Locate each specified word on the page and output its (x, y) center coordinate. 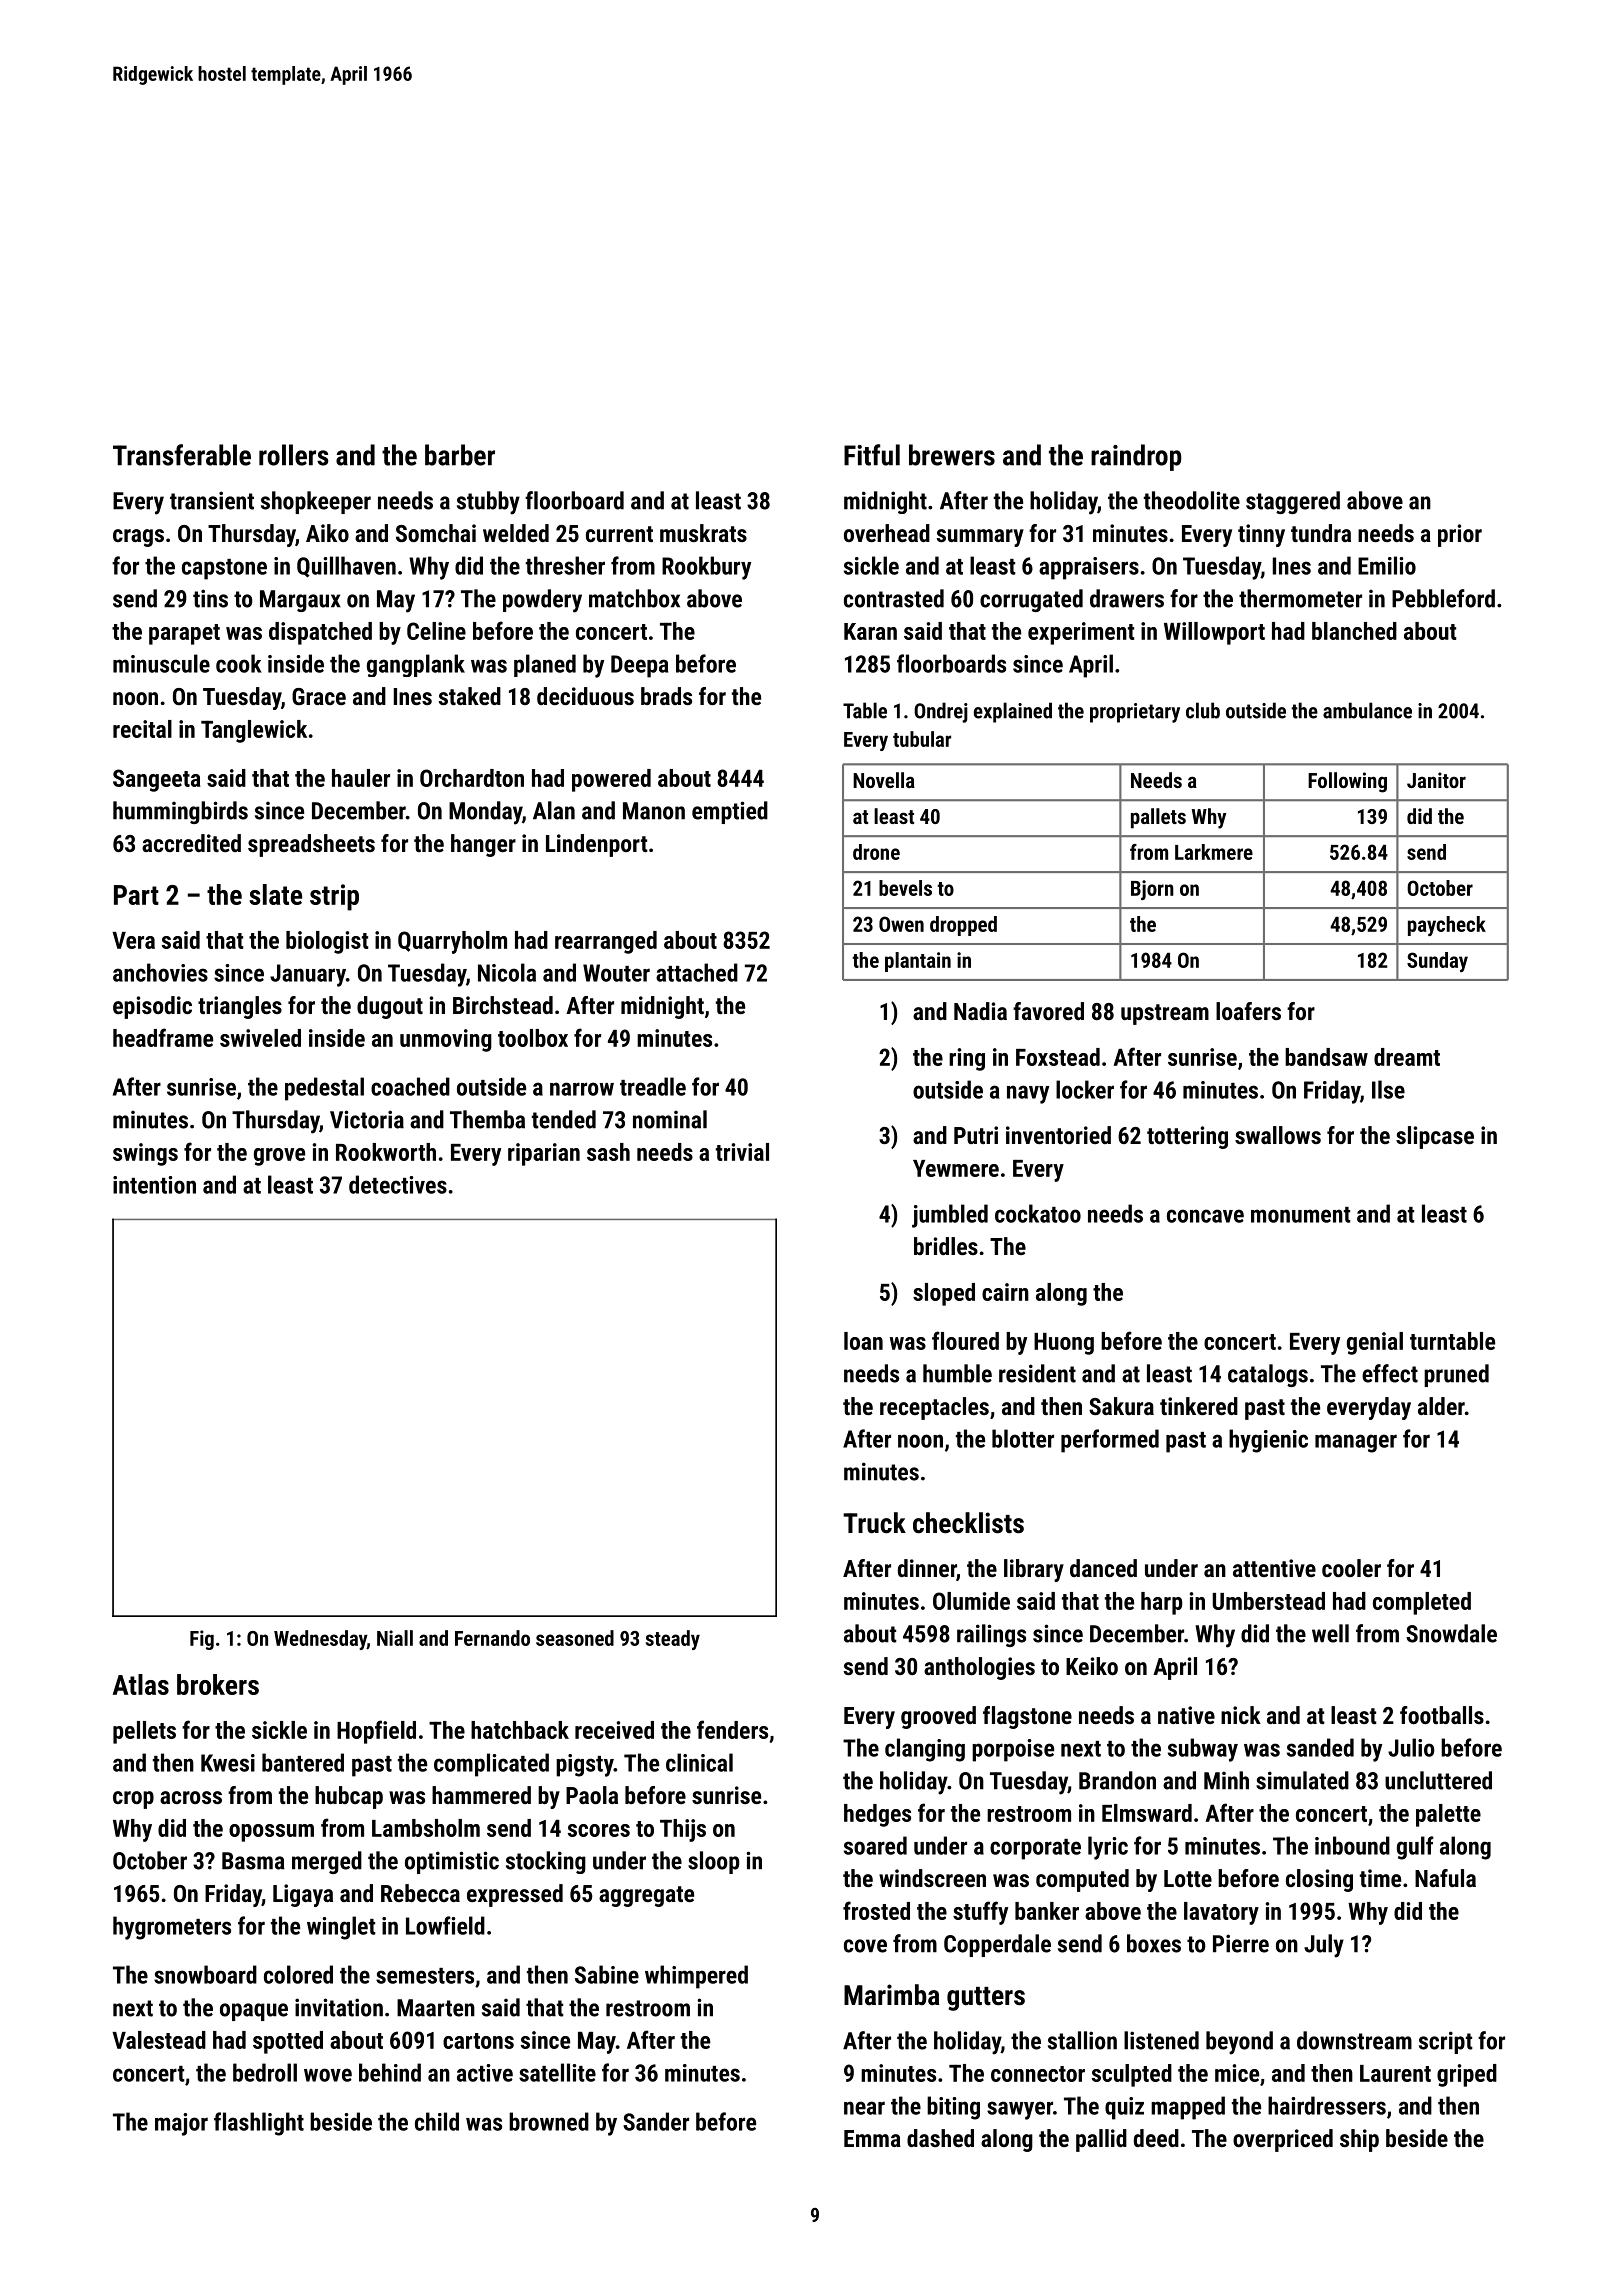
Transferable (182, 455)
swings (145, 1154)
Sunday (1437, 962)
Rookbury (706, 568)
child (437, 2121)
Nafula (1445, 1878)
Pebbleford (1443, 598)
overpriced (1283, 2140)
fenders (732, 1729)
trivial (742, 1152)
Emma (872, 2138)
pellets (144, 1732)
